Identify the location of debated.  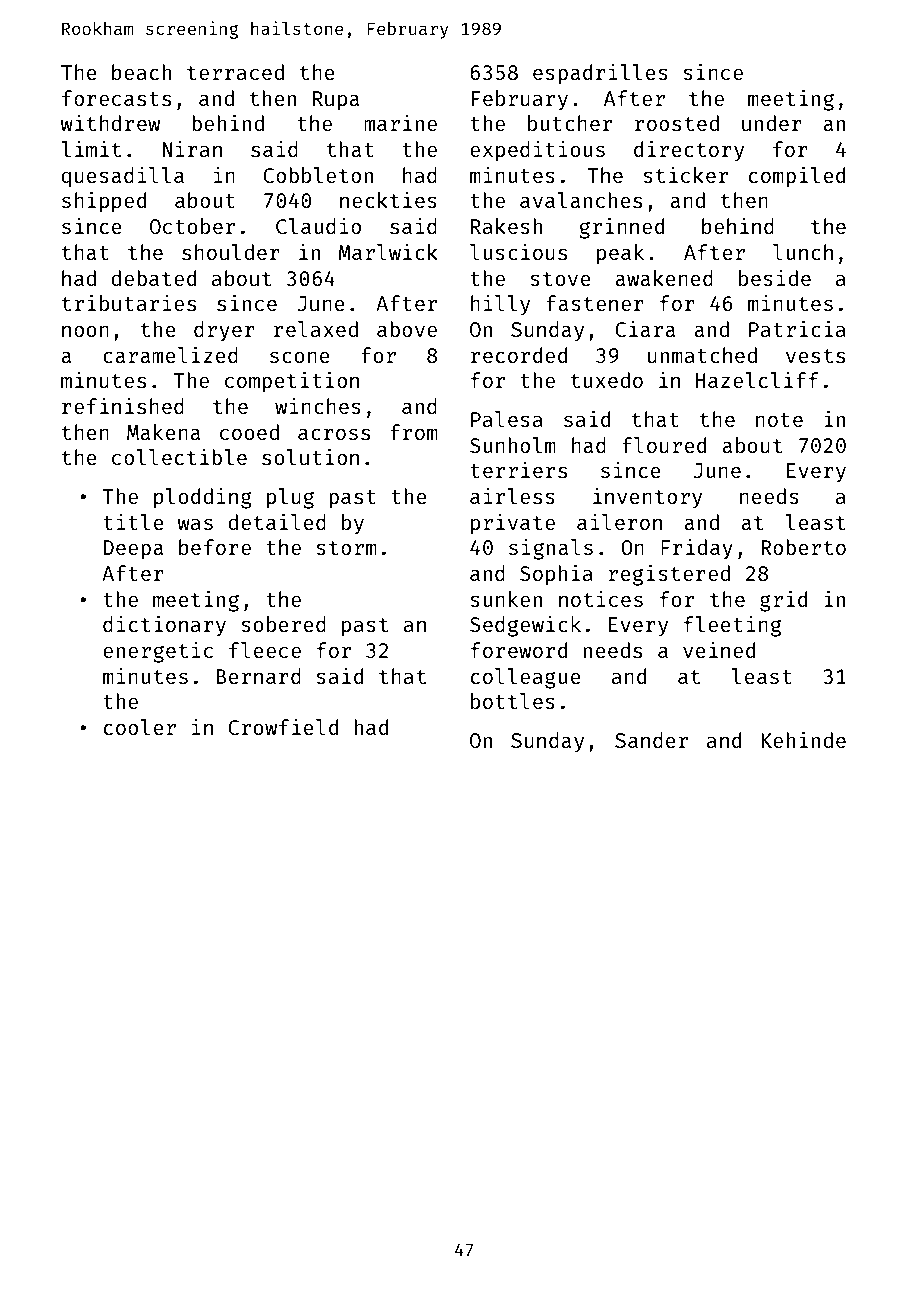
(153, 278).
